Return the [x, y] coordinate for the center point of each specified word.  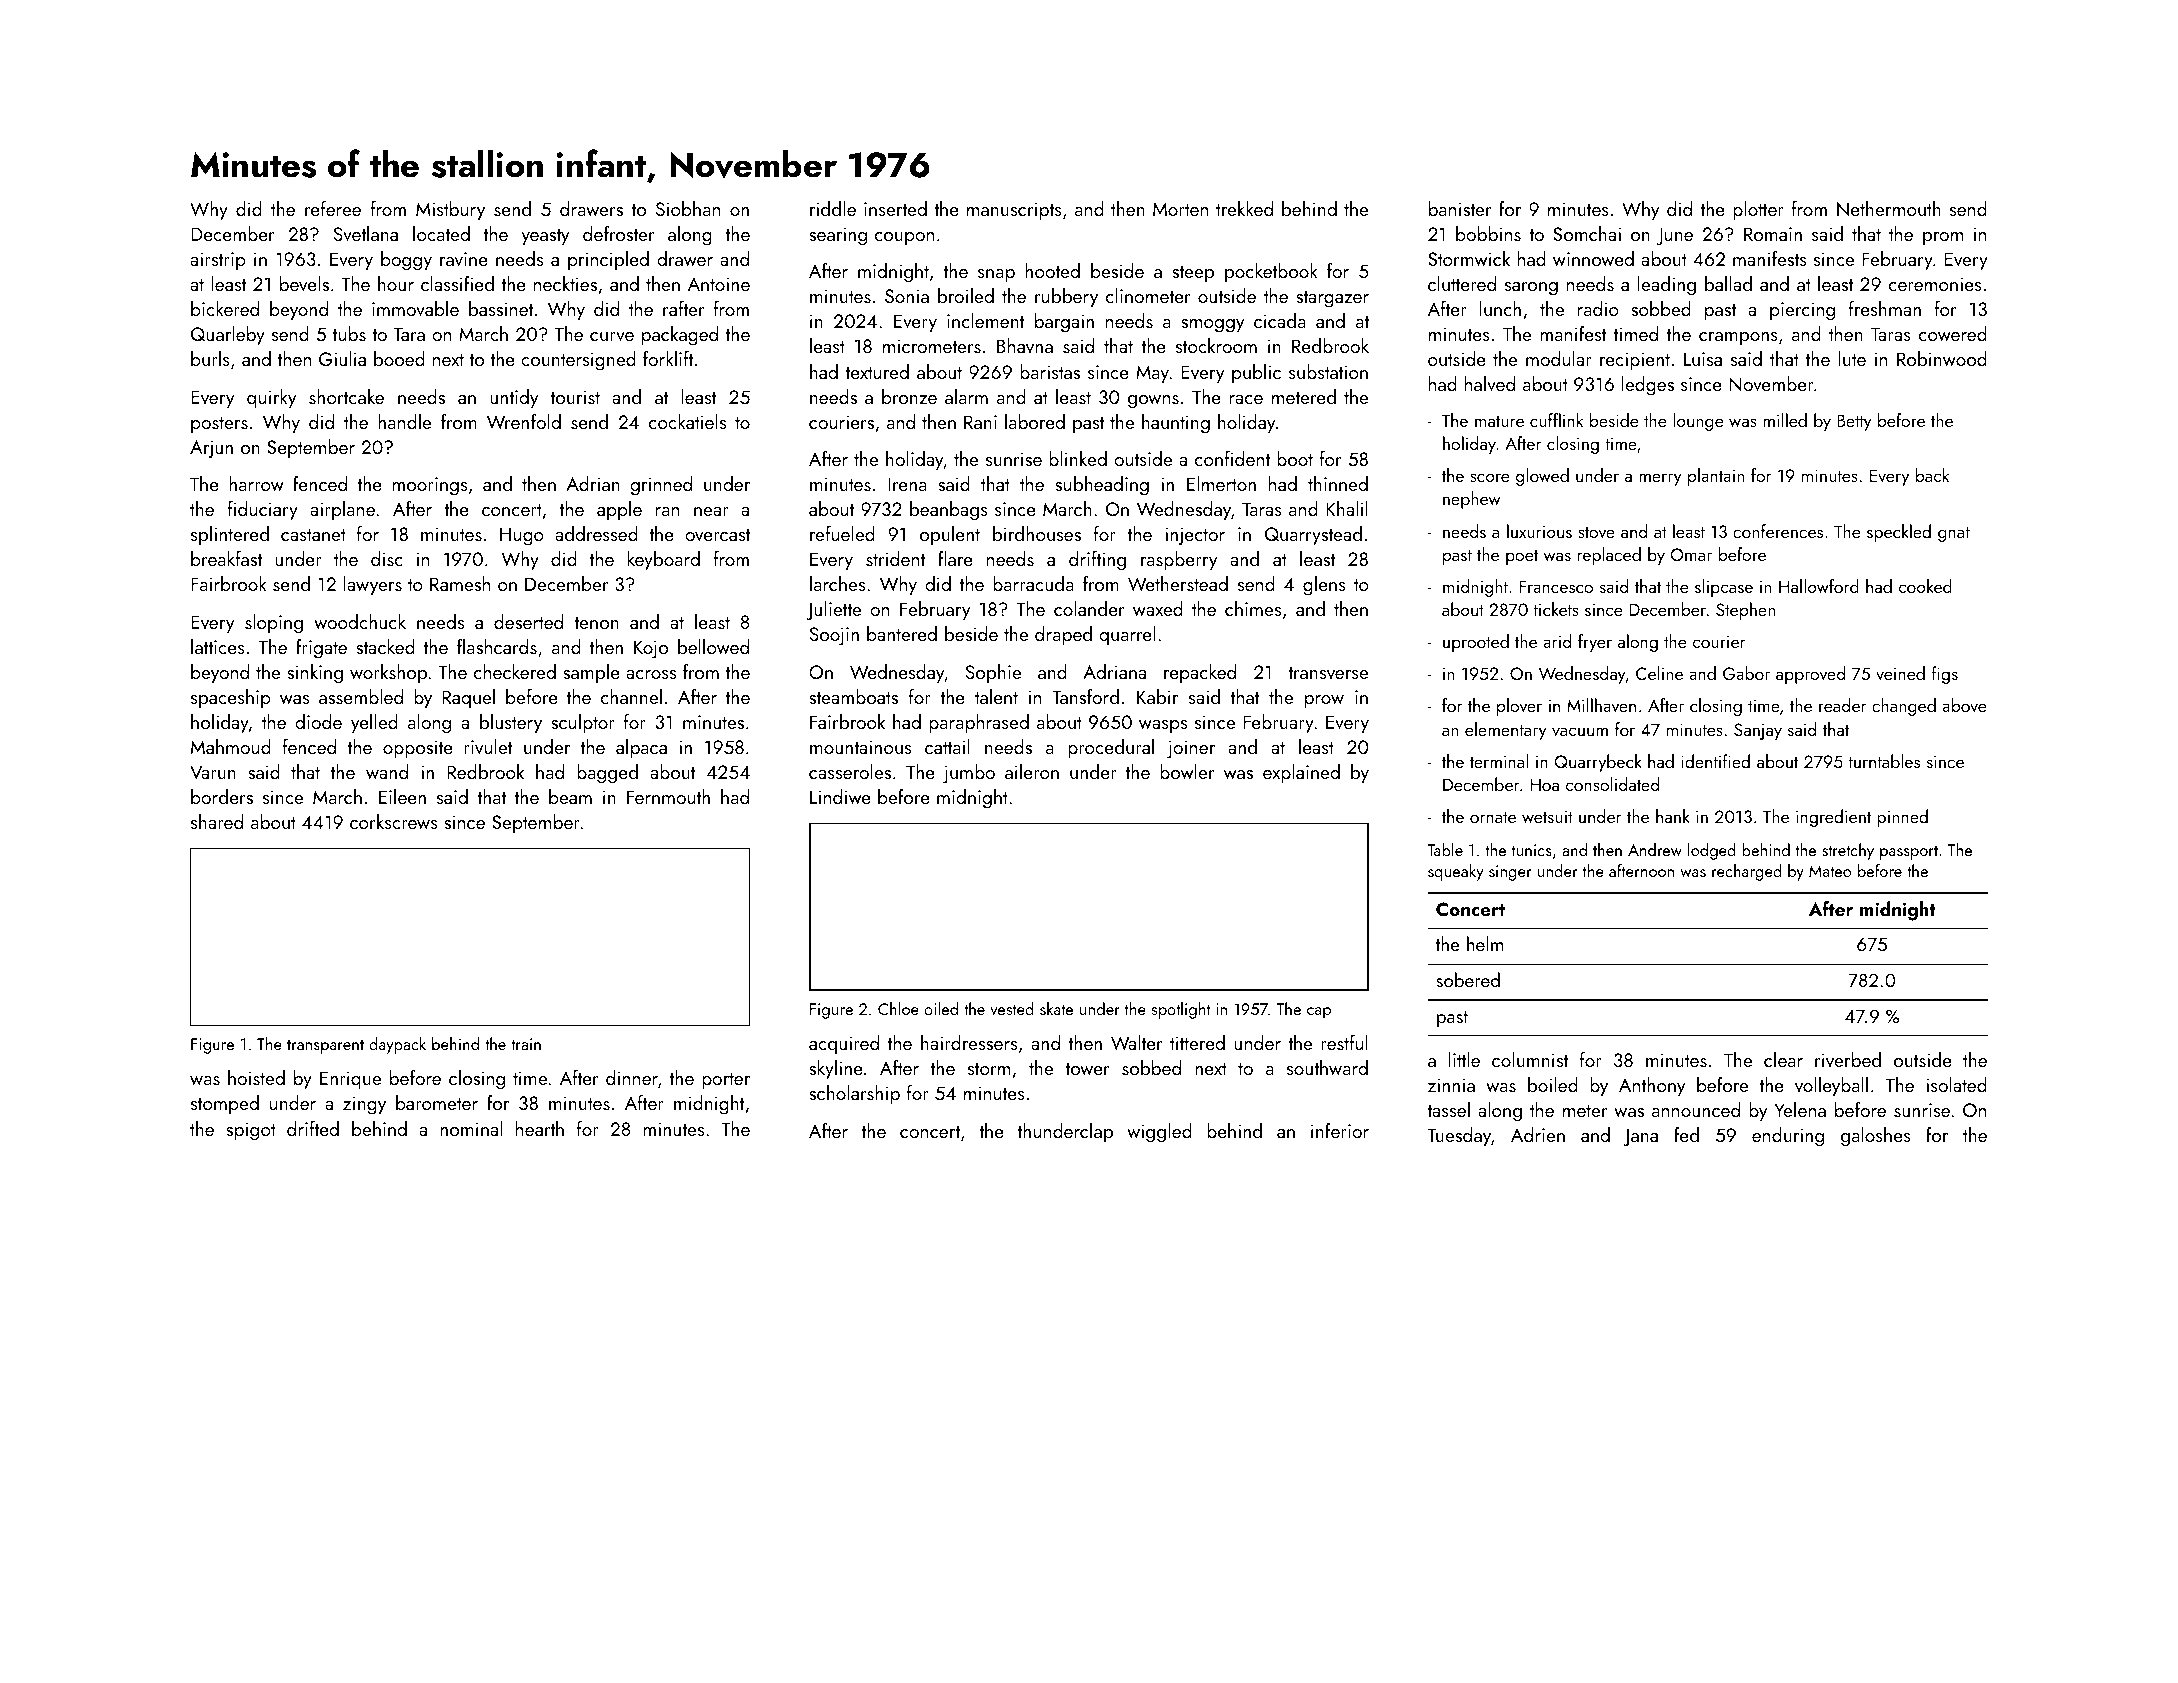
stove [1596, 532]
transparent [325, 1047]
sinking [315, 674]
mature [1499, 421]
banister [1460, 208]
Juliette [834, 610]
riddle [833, 208]
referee [333, 208]
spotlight [1181, 1010]
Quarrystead [1313, 535]
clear [1783, 1059]
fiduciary [263, 510]
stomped [225, 1104]
